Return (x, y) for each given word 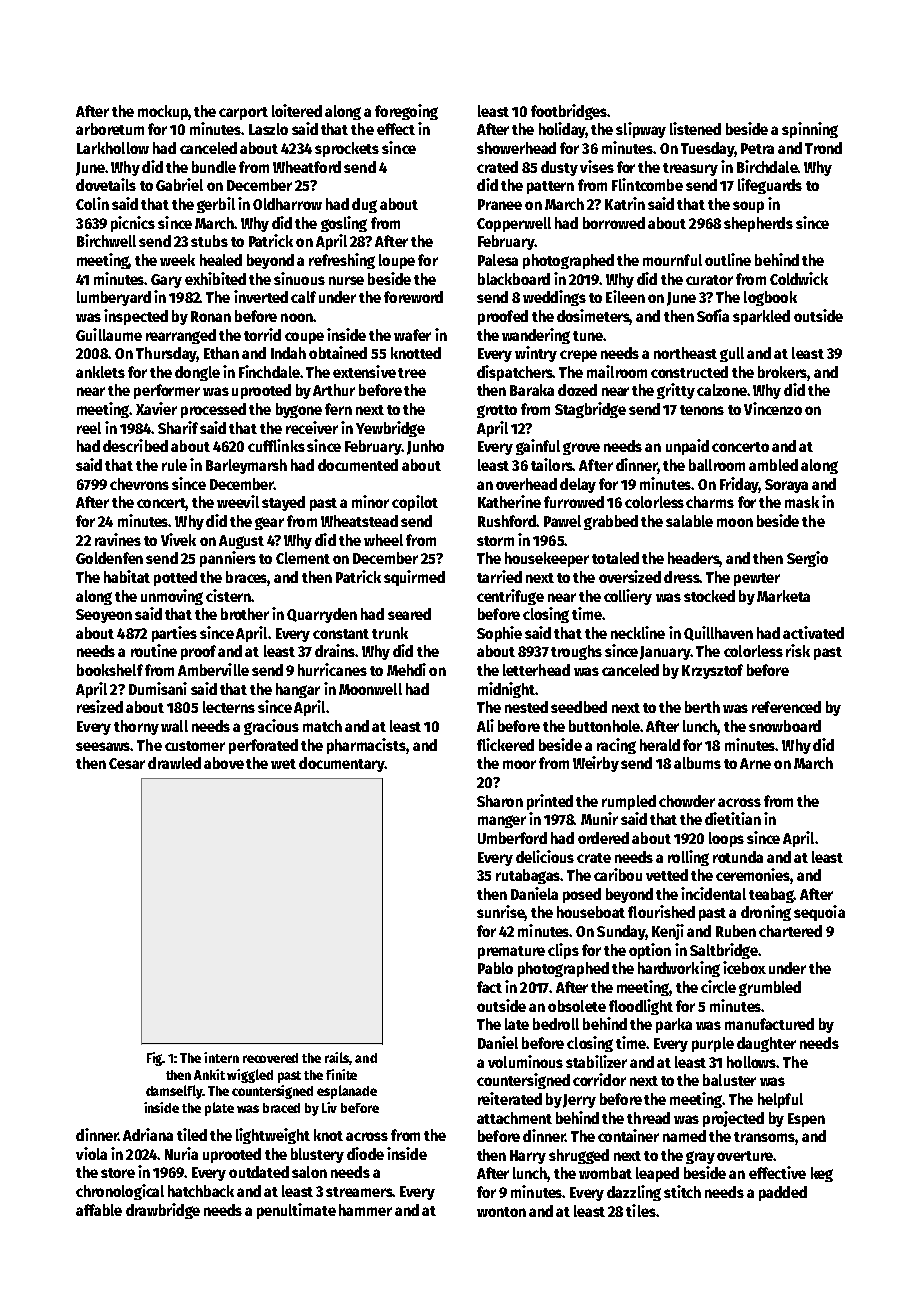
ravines (118, 539)
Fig (155, 1059)
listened (695, 128)
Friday (739, 485)
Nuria (181, 1153)
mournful (672, 260)
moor (519, 764)
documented (358, 465)
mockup (163, 112)
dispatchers (515, 373)
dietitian (733, 818)
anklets (100, 372)
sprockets (347, 149)
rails (337, 1058)
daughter (766, 1044)
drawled (174, 763)
